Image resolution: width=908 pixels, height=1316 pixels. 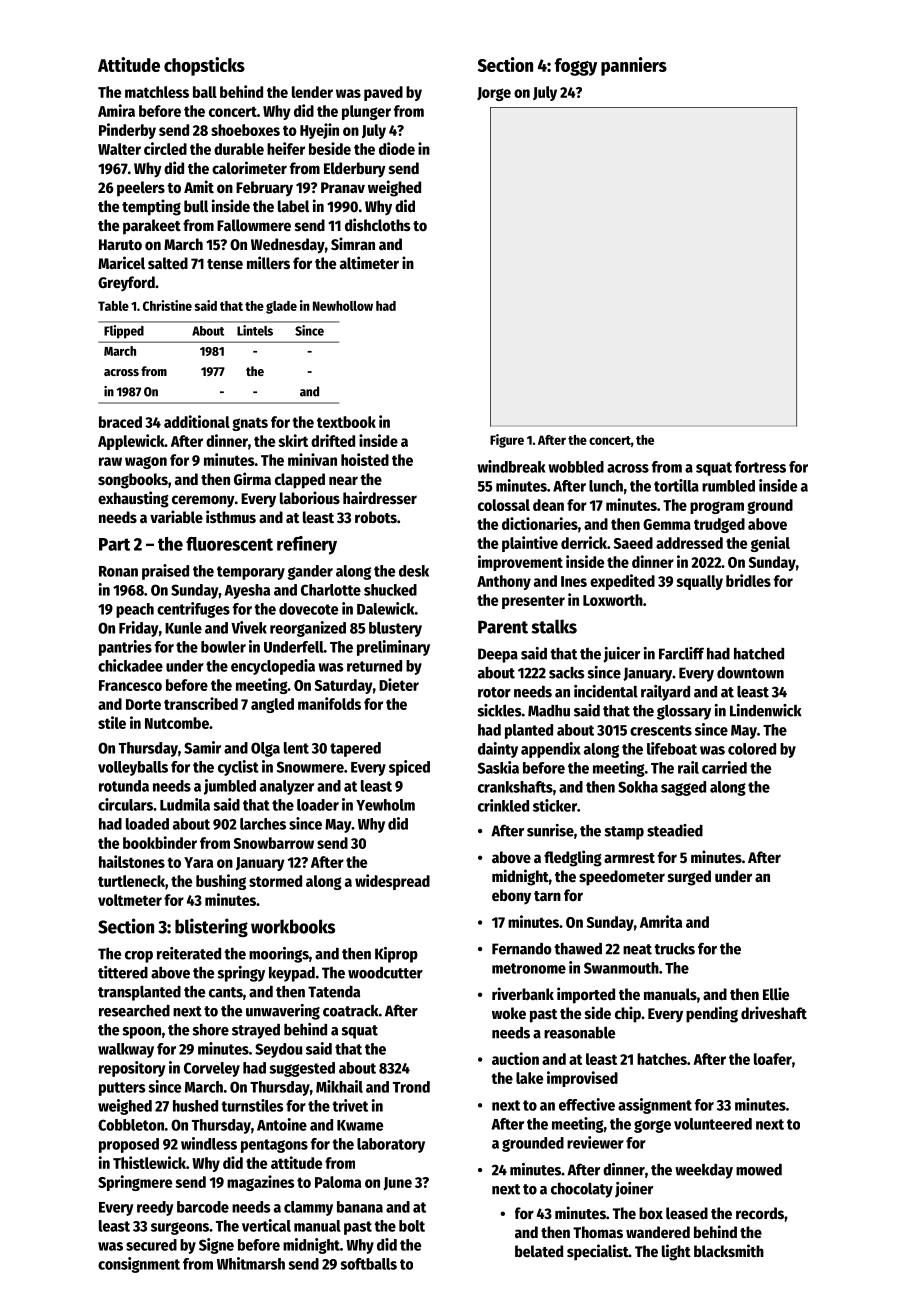 What do you see at coordinates (204, 66) in the document?
I see `chopsticks` at bounding box center [204, 66].
